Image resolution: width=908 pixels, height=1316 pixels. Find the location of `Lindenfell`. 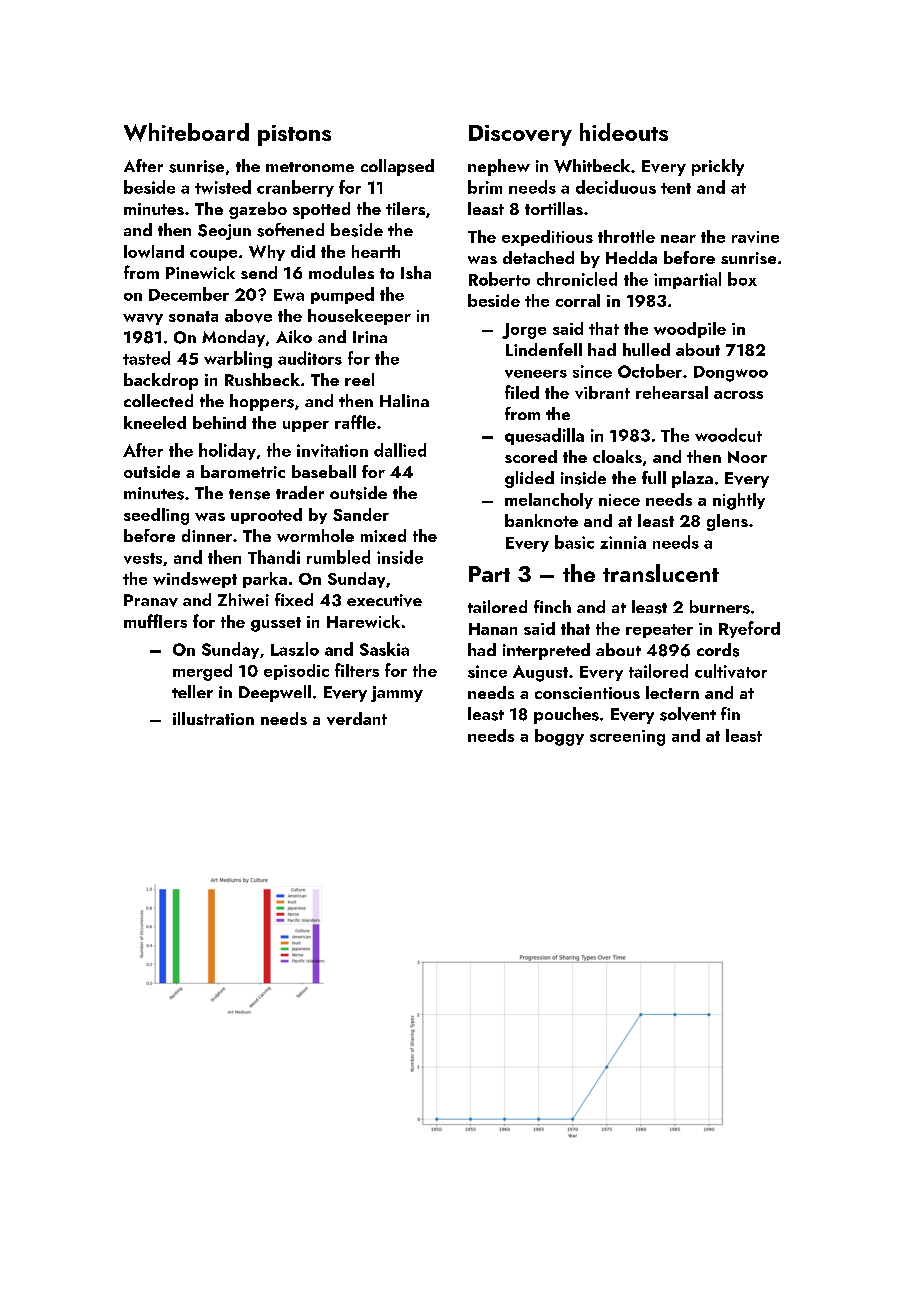

Lindenfell is located at coordinates (544, 349).
